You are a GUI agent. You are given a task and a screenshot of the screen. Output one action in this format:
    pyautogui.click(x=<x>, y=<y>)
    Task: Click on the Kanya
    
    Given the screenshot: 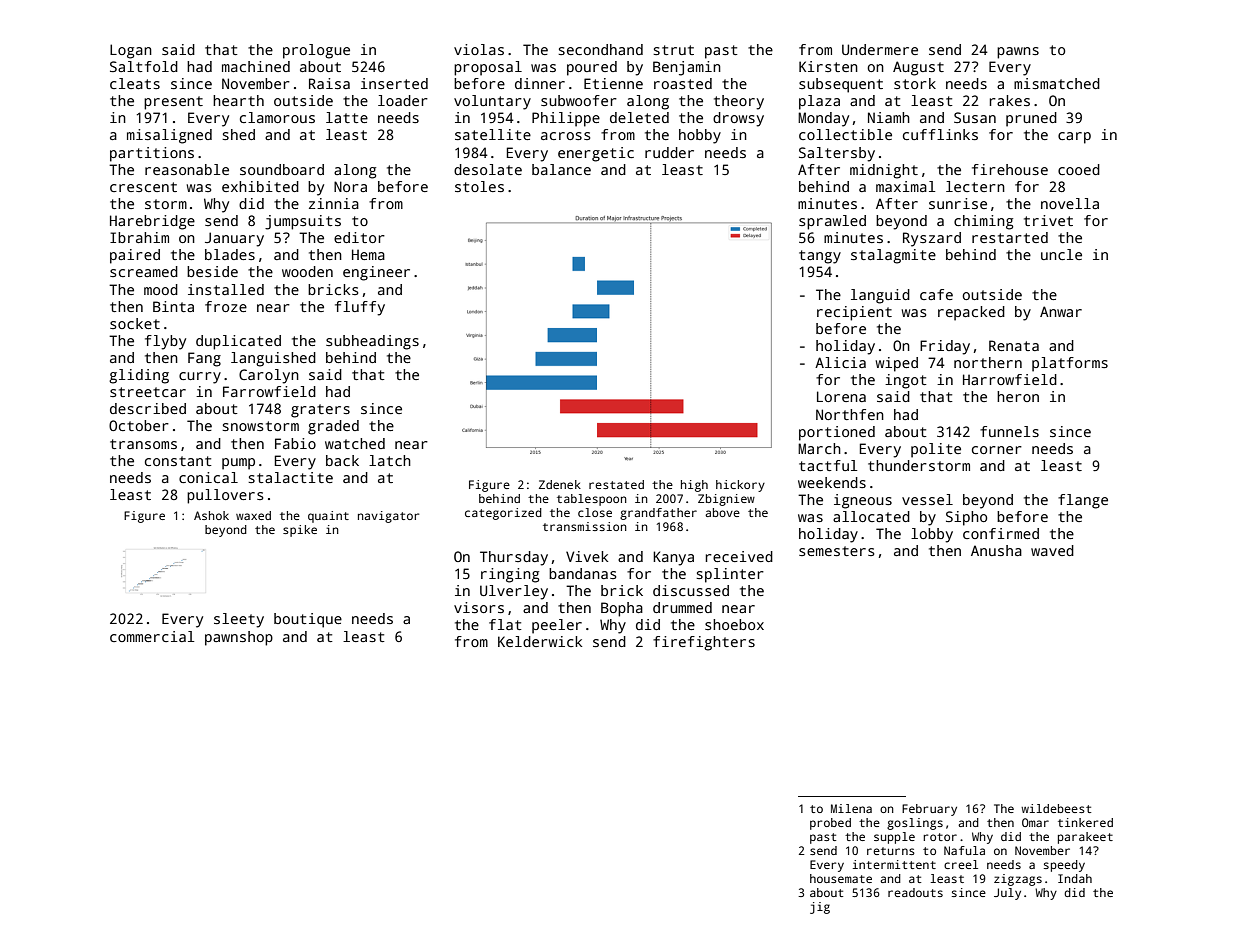 What is the action you would take?
    pyautogui.click(x=673, y=558)
